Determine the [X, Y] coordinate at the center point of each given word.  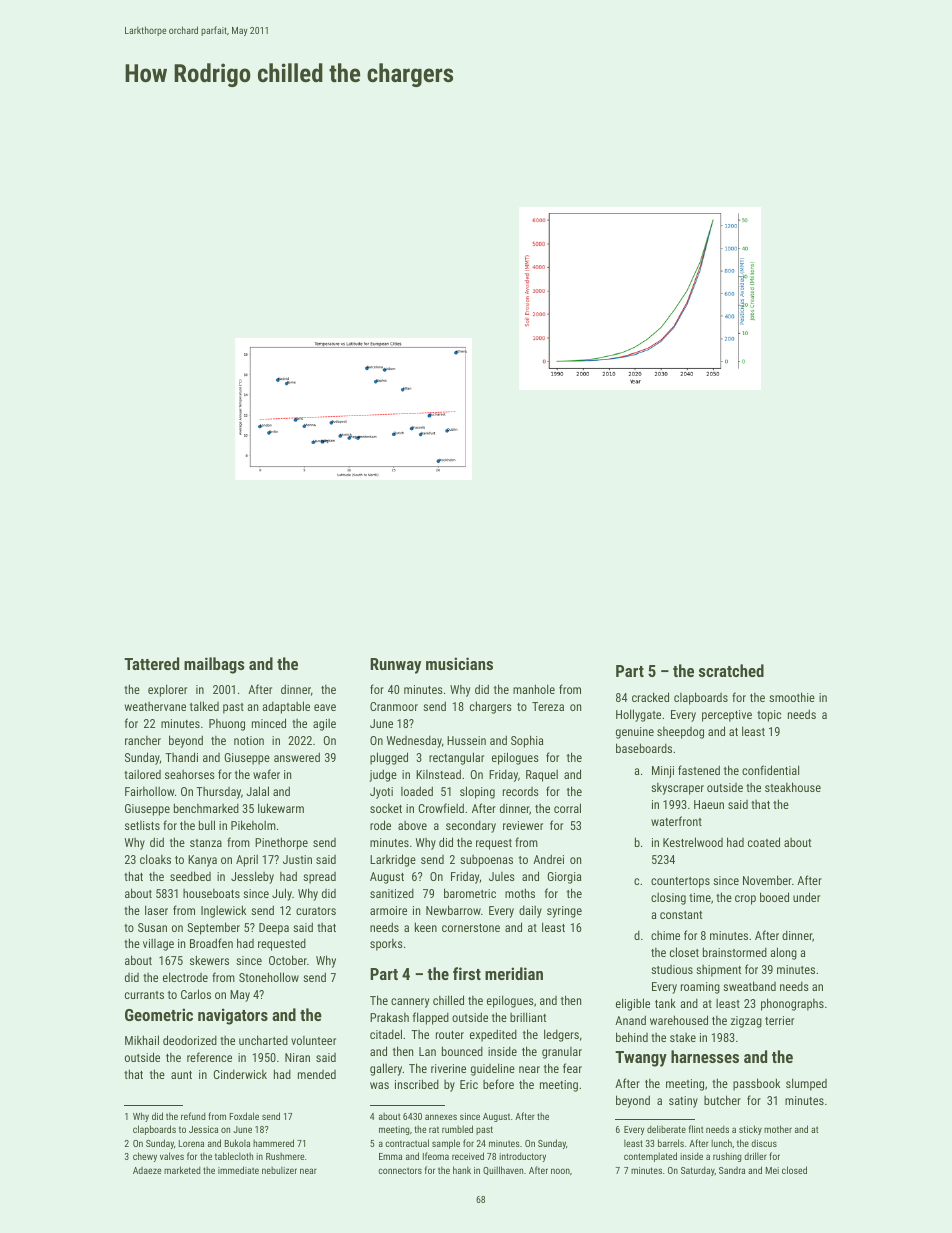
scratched [731, 670]
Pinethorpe [281, 843]
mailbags [214, 665]
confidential [770, 770]
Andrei [548, 859]
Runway [395, 666]
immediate [238, 1170]
